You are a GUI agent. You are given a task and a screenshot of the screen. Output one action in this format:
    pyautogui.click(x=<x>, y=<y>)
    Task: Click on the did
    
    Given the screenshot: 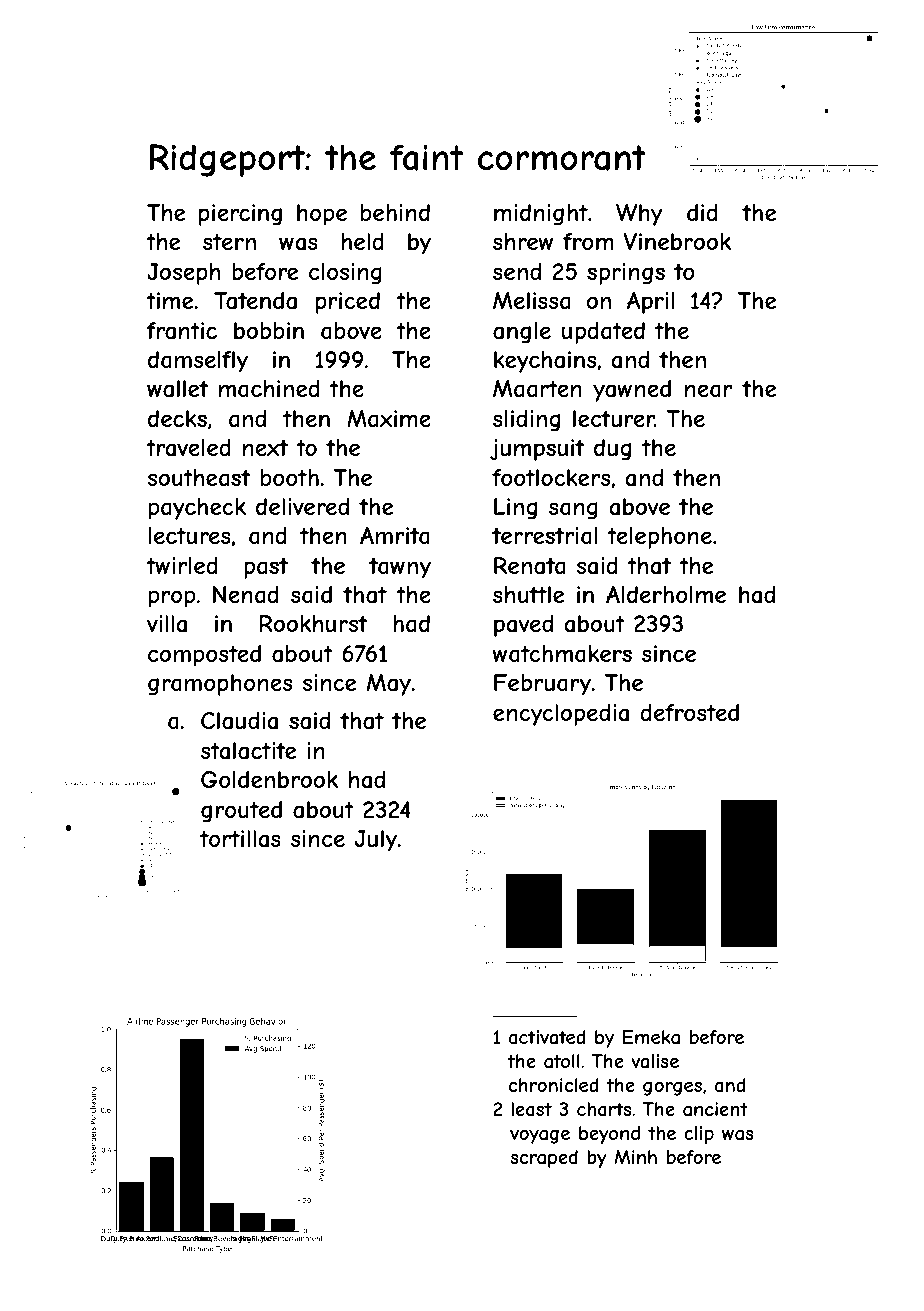 What is the action you would take?
    pyautogui.click(x=702, y=212)
